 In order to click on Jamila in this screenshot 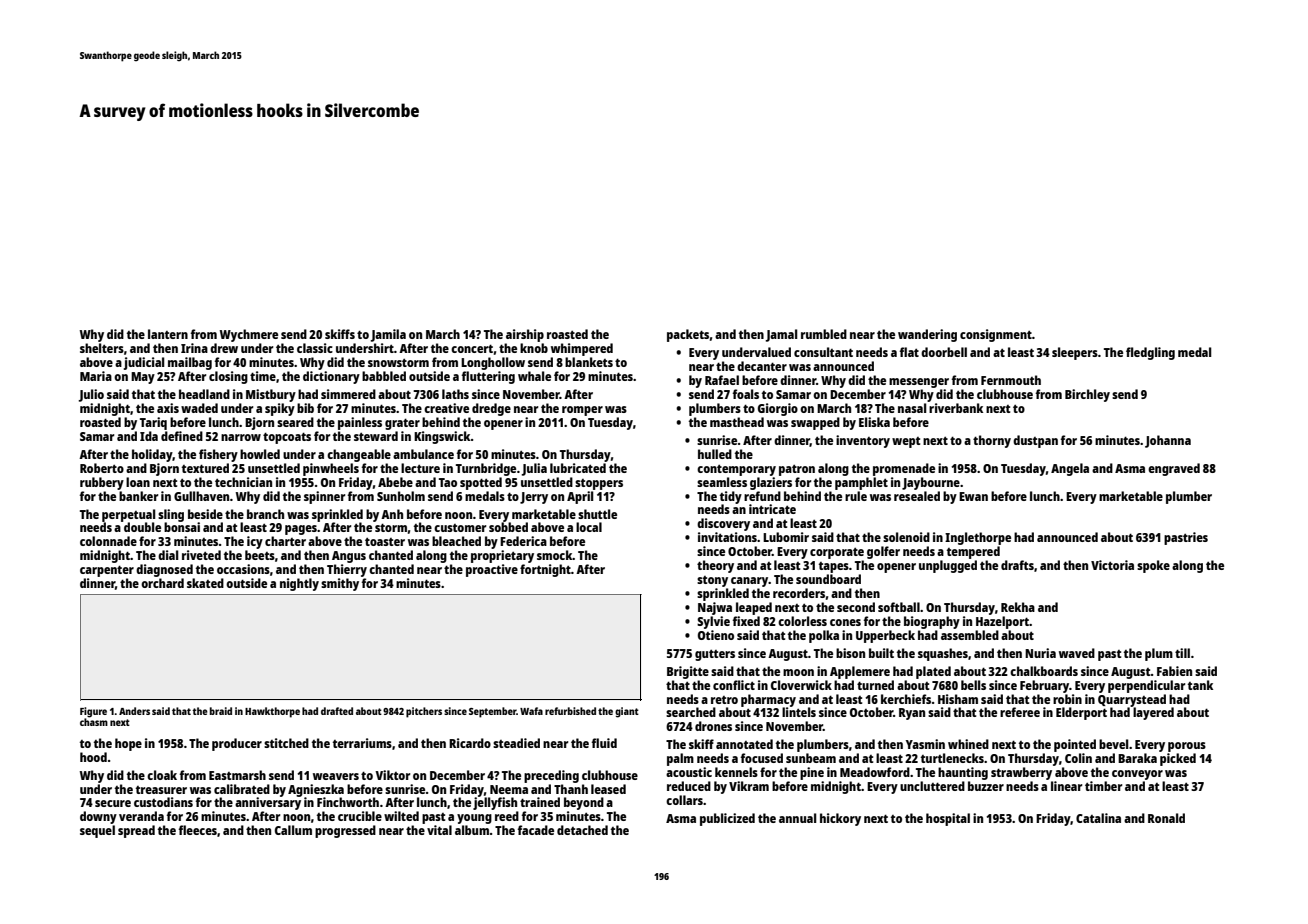, I will do `click(388, 335)`.
